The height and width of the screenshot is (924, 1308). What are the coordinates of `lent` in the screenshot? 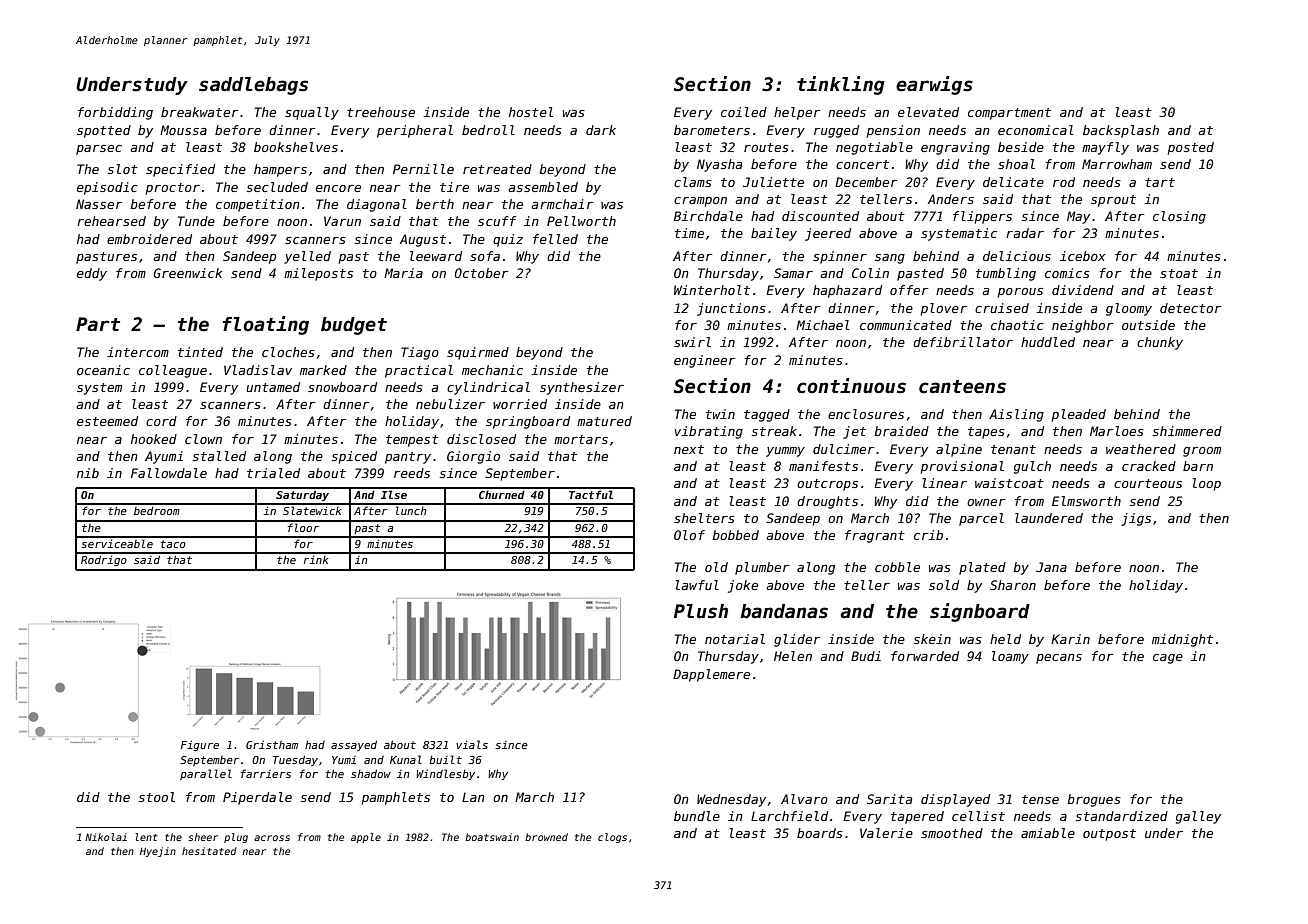 It's located at (146, 837).
